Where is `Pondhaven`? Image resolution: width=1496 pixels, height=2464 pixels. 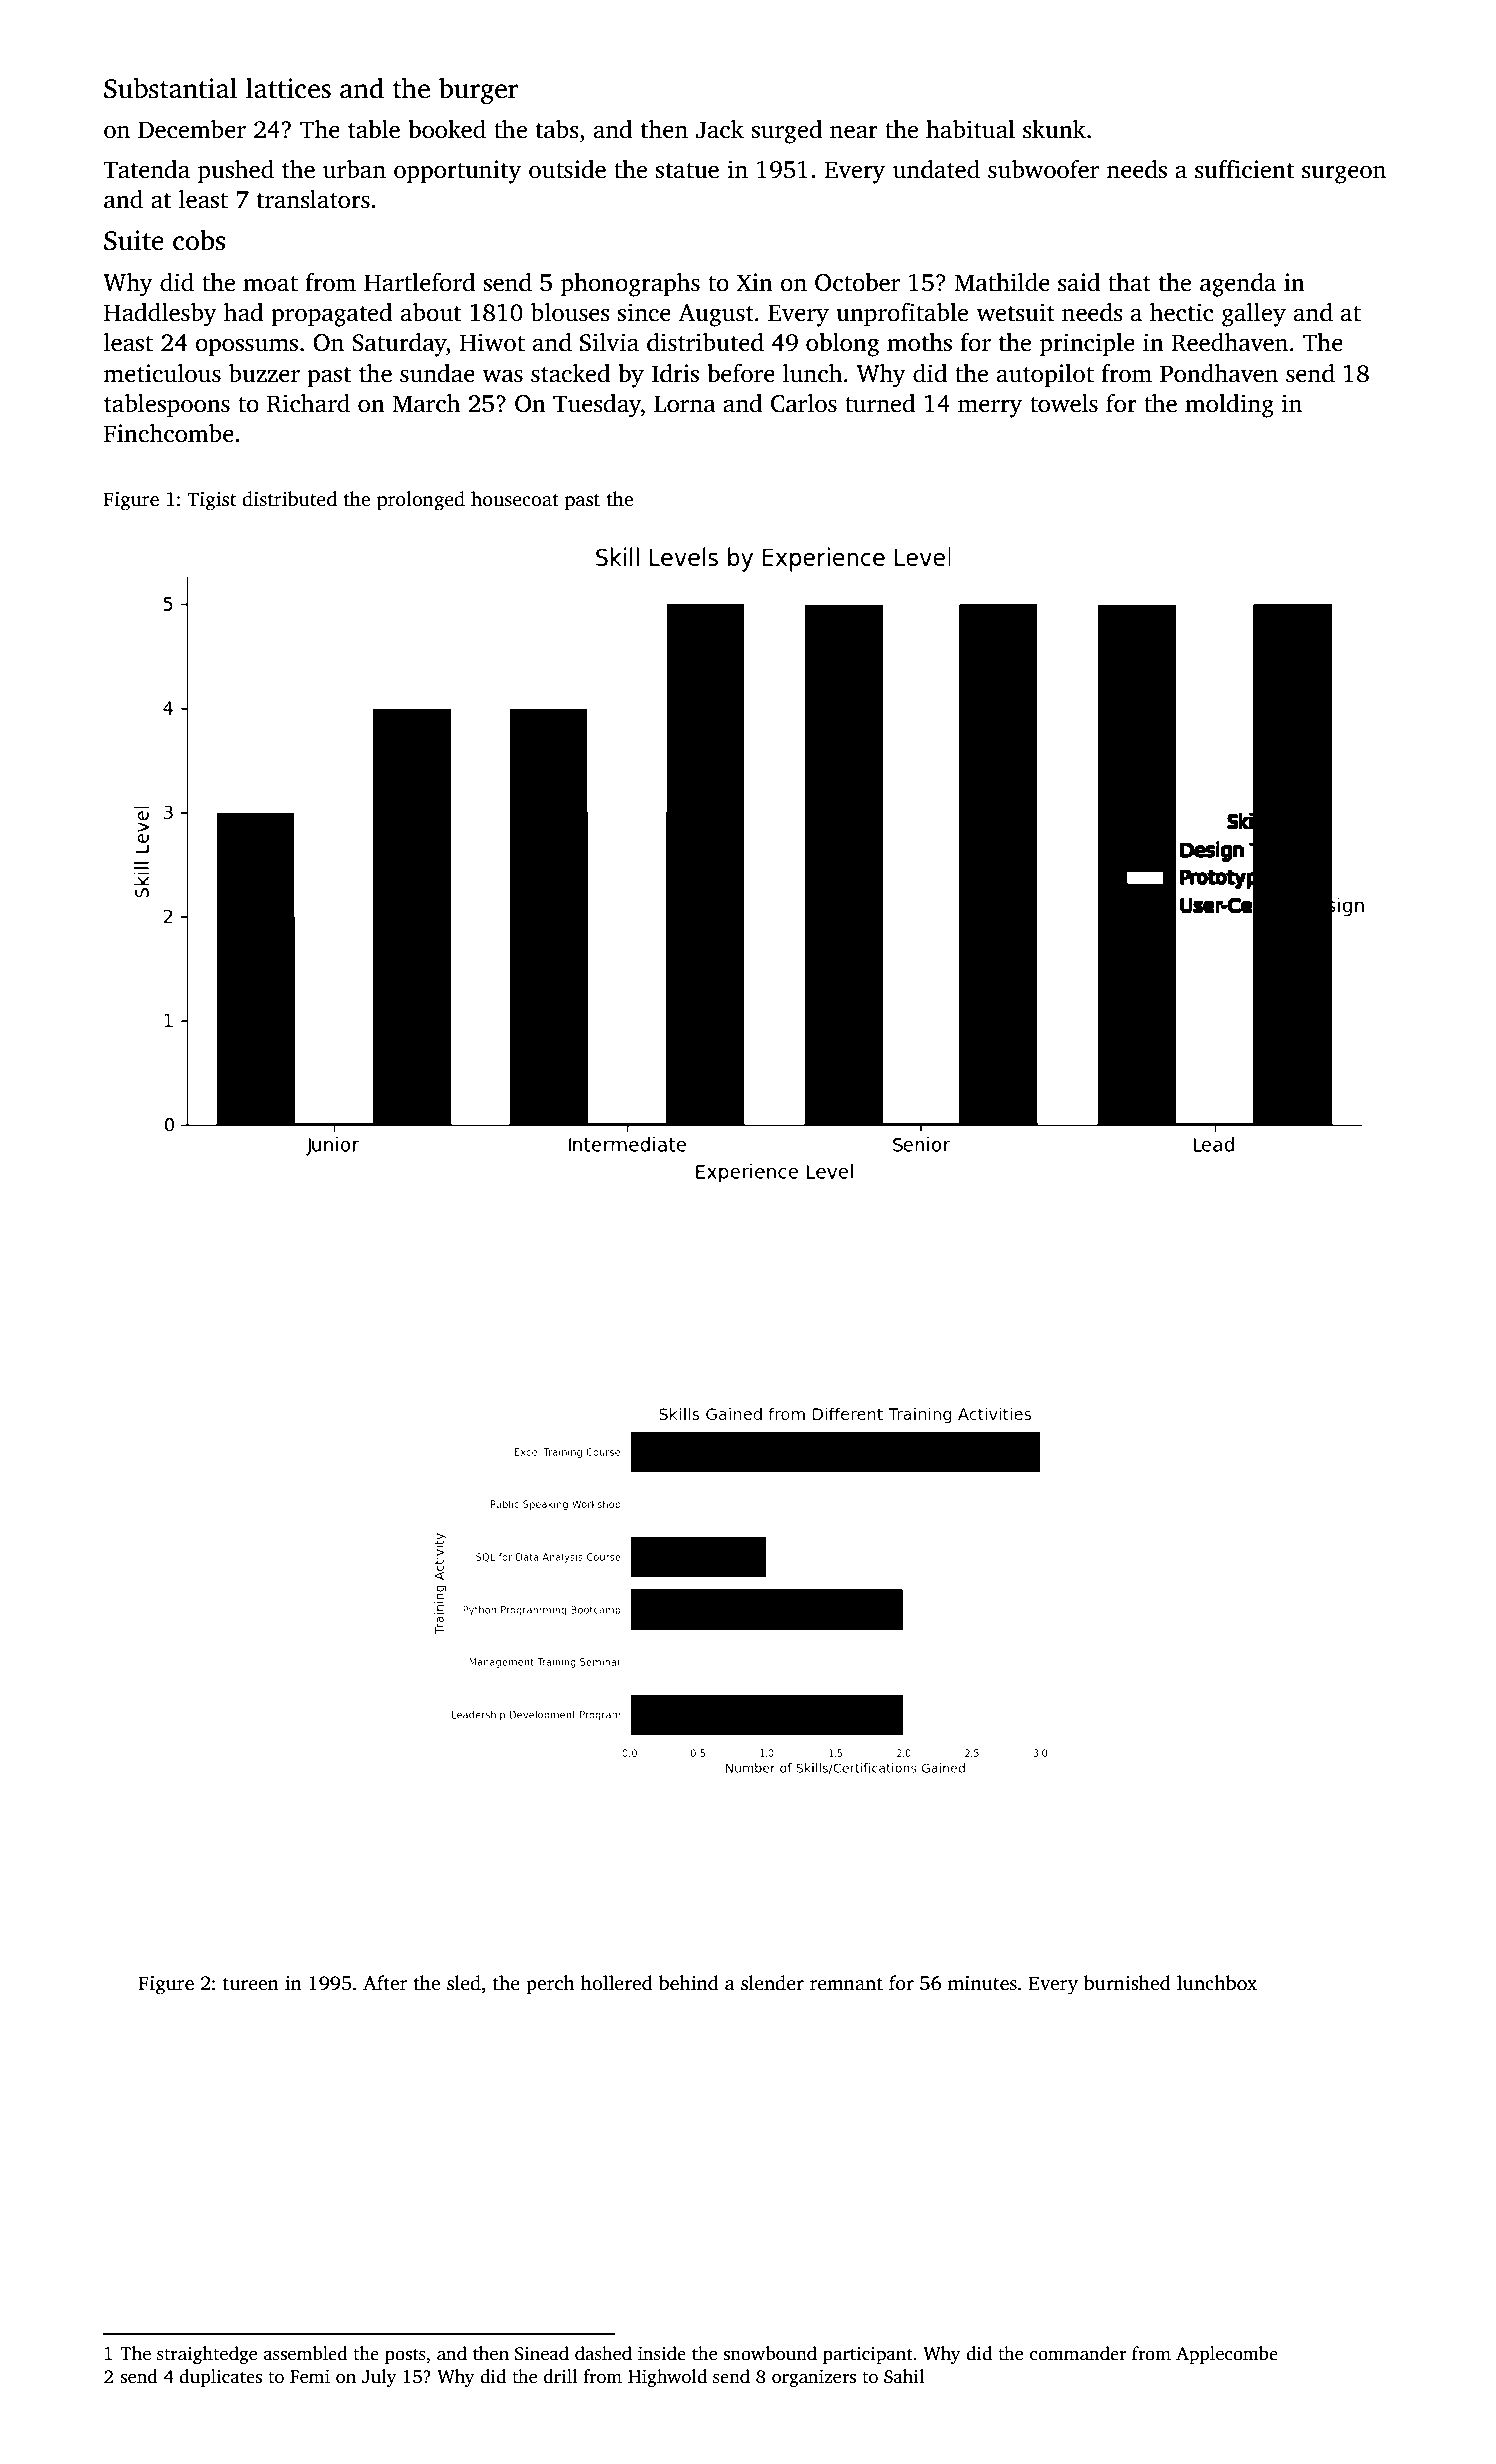
Pondhaven is located at coordinates (1219, 373).
